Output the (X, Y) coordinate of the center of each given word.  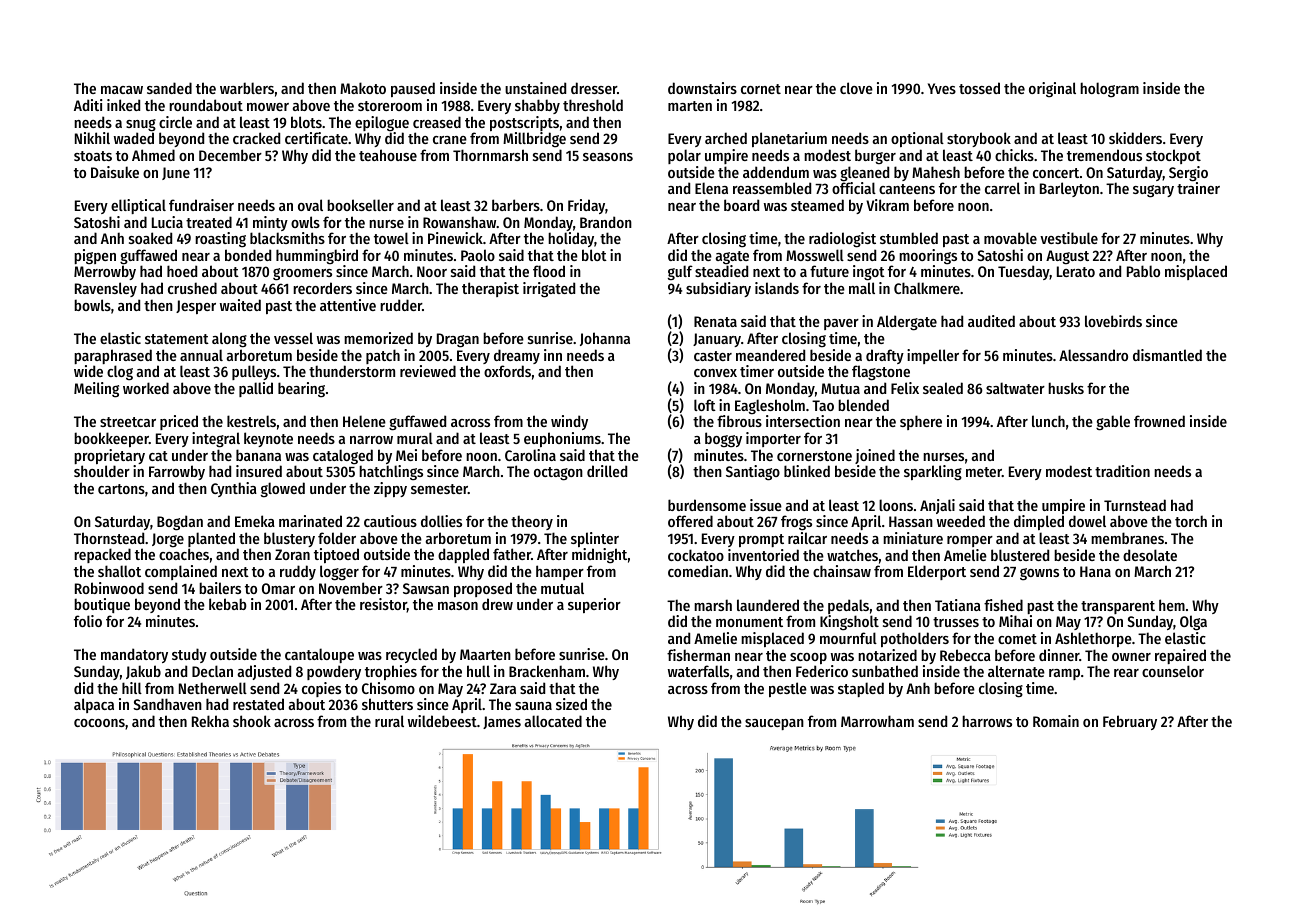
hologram (1109, 90)
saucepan (774, 724)
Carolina (530, 455)
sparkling (933, 473)
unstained (535, 88)
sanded (169, 88)
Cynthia (234, 489)
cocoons (99, 723)
